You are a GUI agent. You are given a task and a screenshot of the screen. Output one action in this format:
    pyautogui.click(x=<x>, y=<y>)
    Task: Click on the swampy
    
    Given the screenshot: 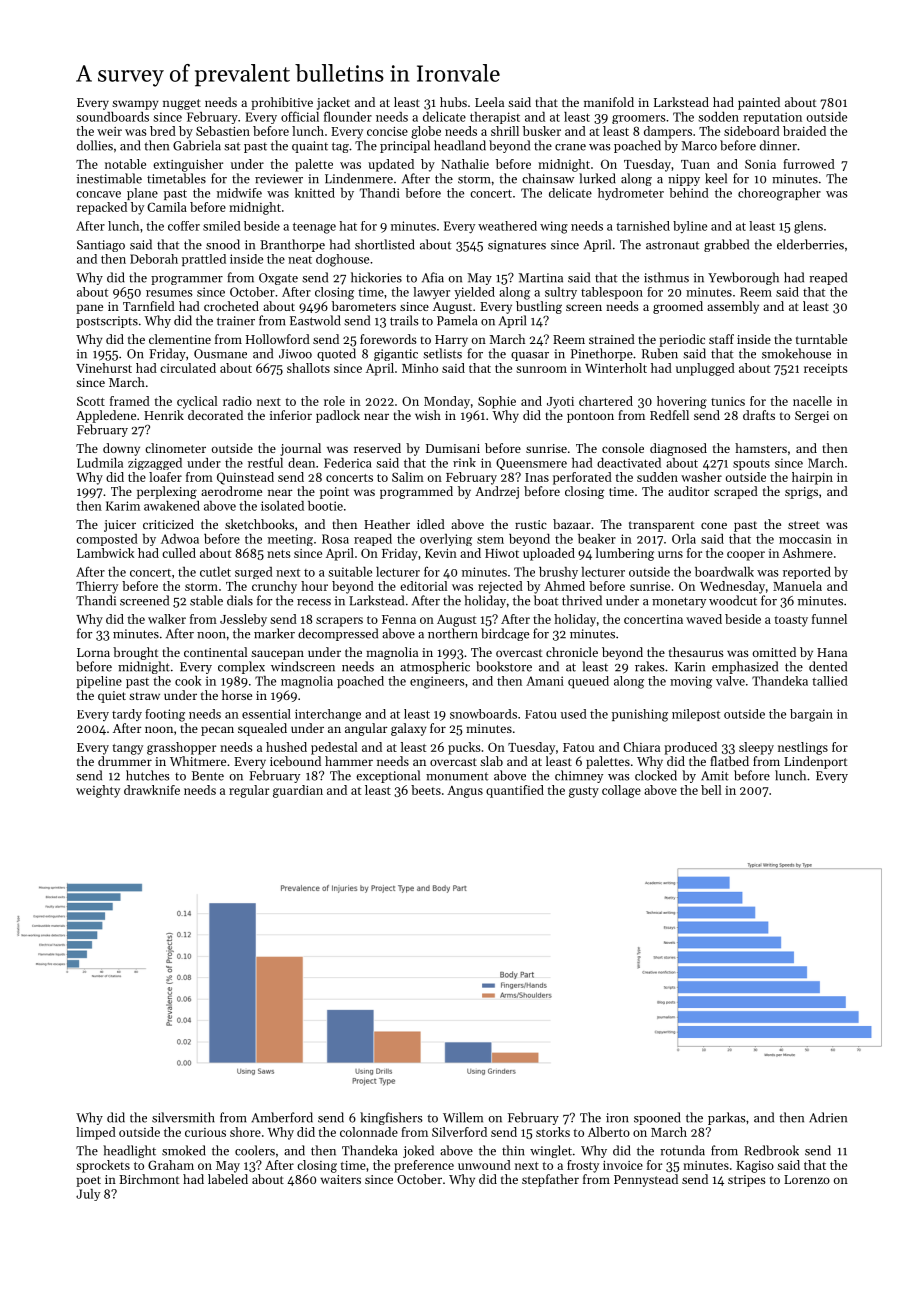 What is the action you would take?
    pyautogui.click(x=135, y=105)
